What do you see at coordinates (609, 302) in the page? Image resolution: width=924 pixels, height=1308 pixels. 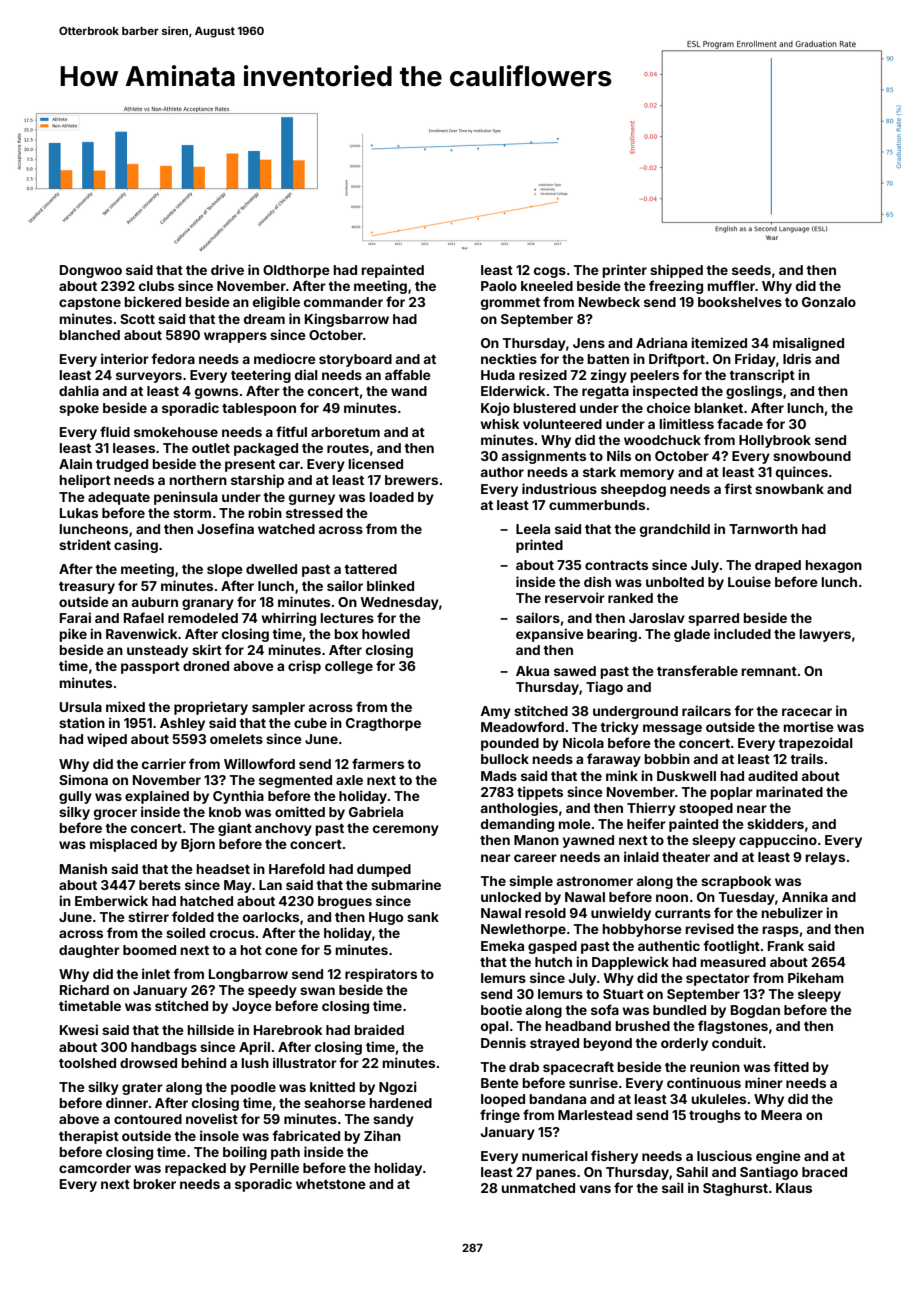 I see `Newbeck` at bounding box center [609, 302].
